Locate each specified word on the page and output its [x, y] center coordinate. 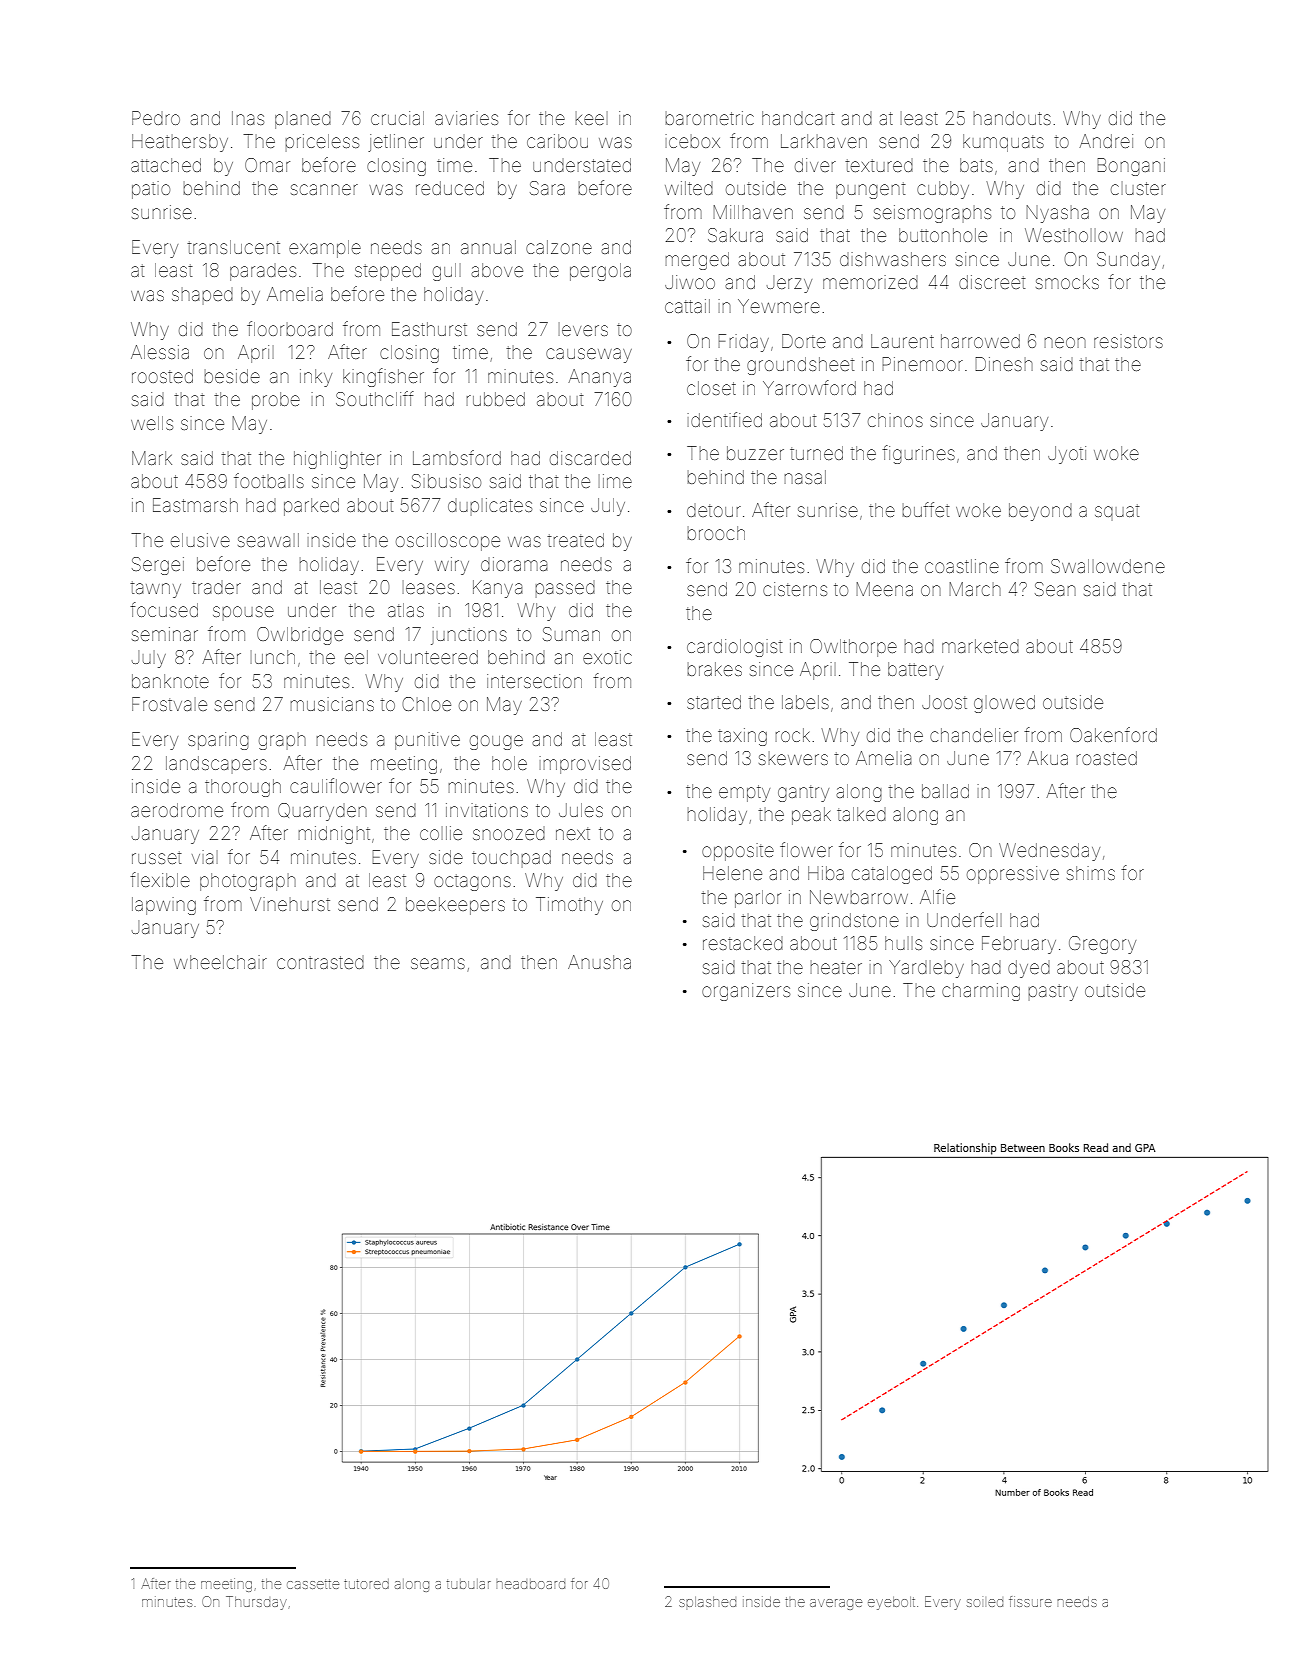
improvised [585, 765]
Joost [944, 702]
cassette [313, 1584]
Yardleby [926, 969]
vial [205, 857]
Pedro [156, 118]
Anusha [599, 962]
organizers [746, 992]
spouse [243, 613]
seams [438, 963]
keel [592, 118]
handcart [798, 118]
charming [981, 992]
